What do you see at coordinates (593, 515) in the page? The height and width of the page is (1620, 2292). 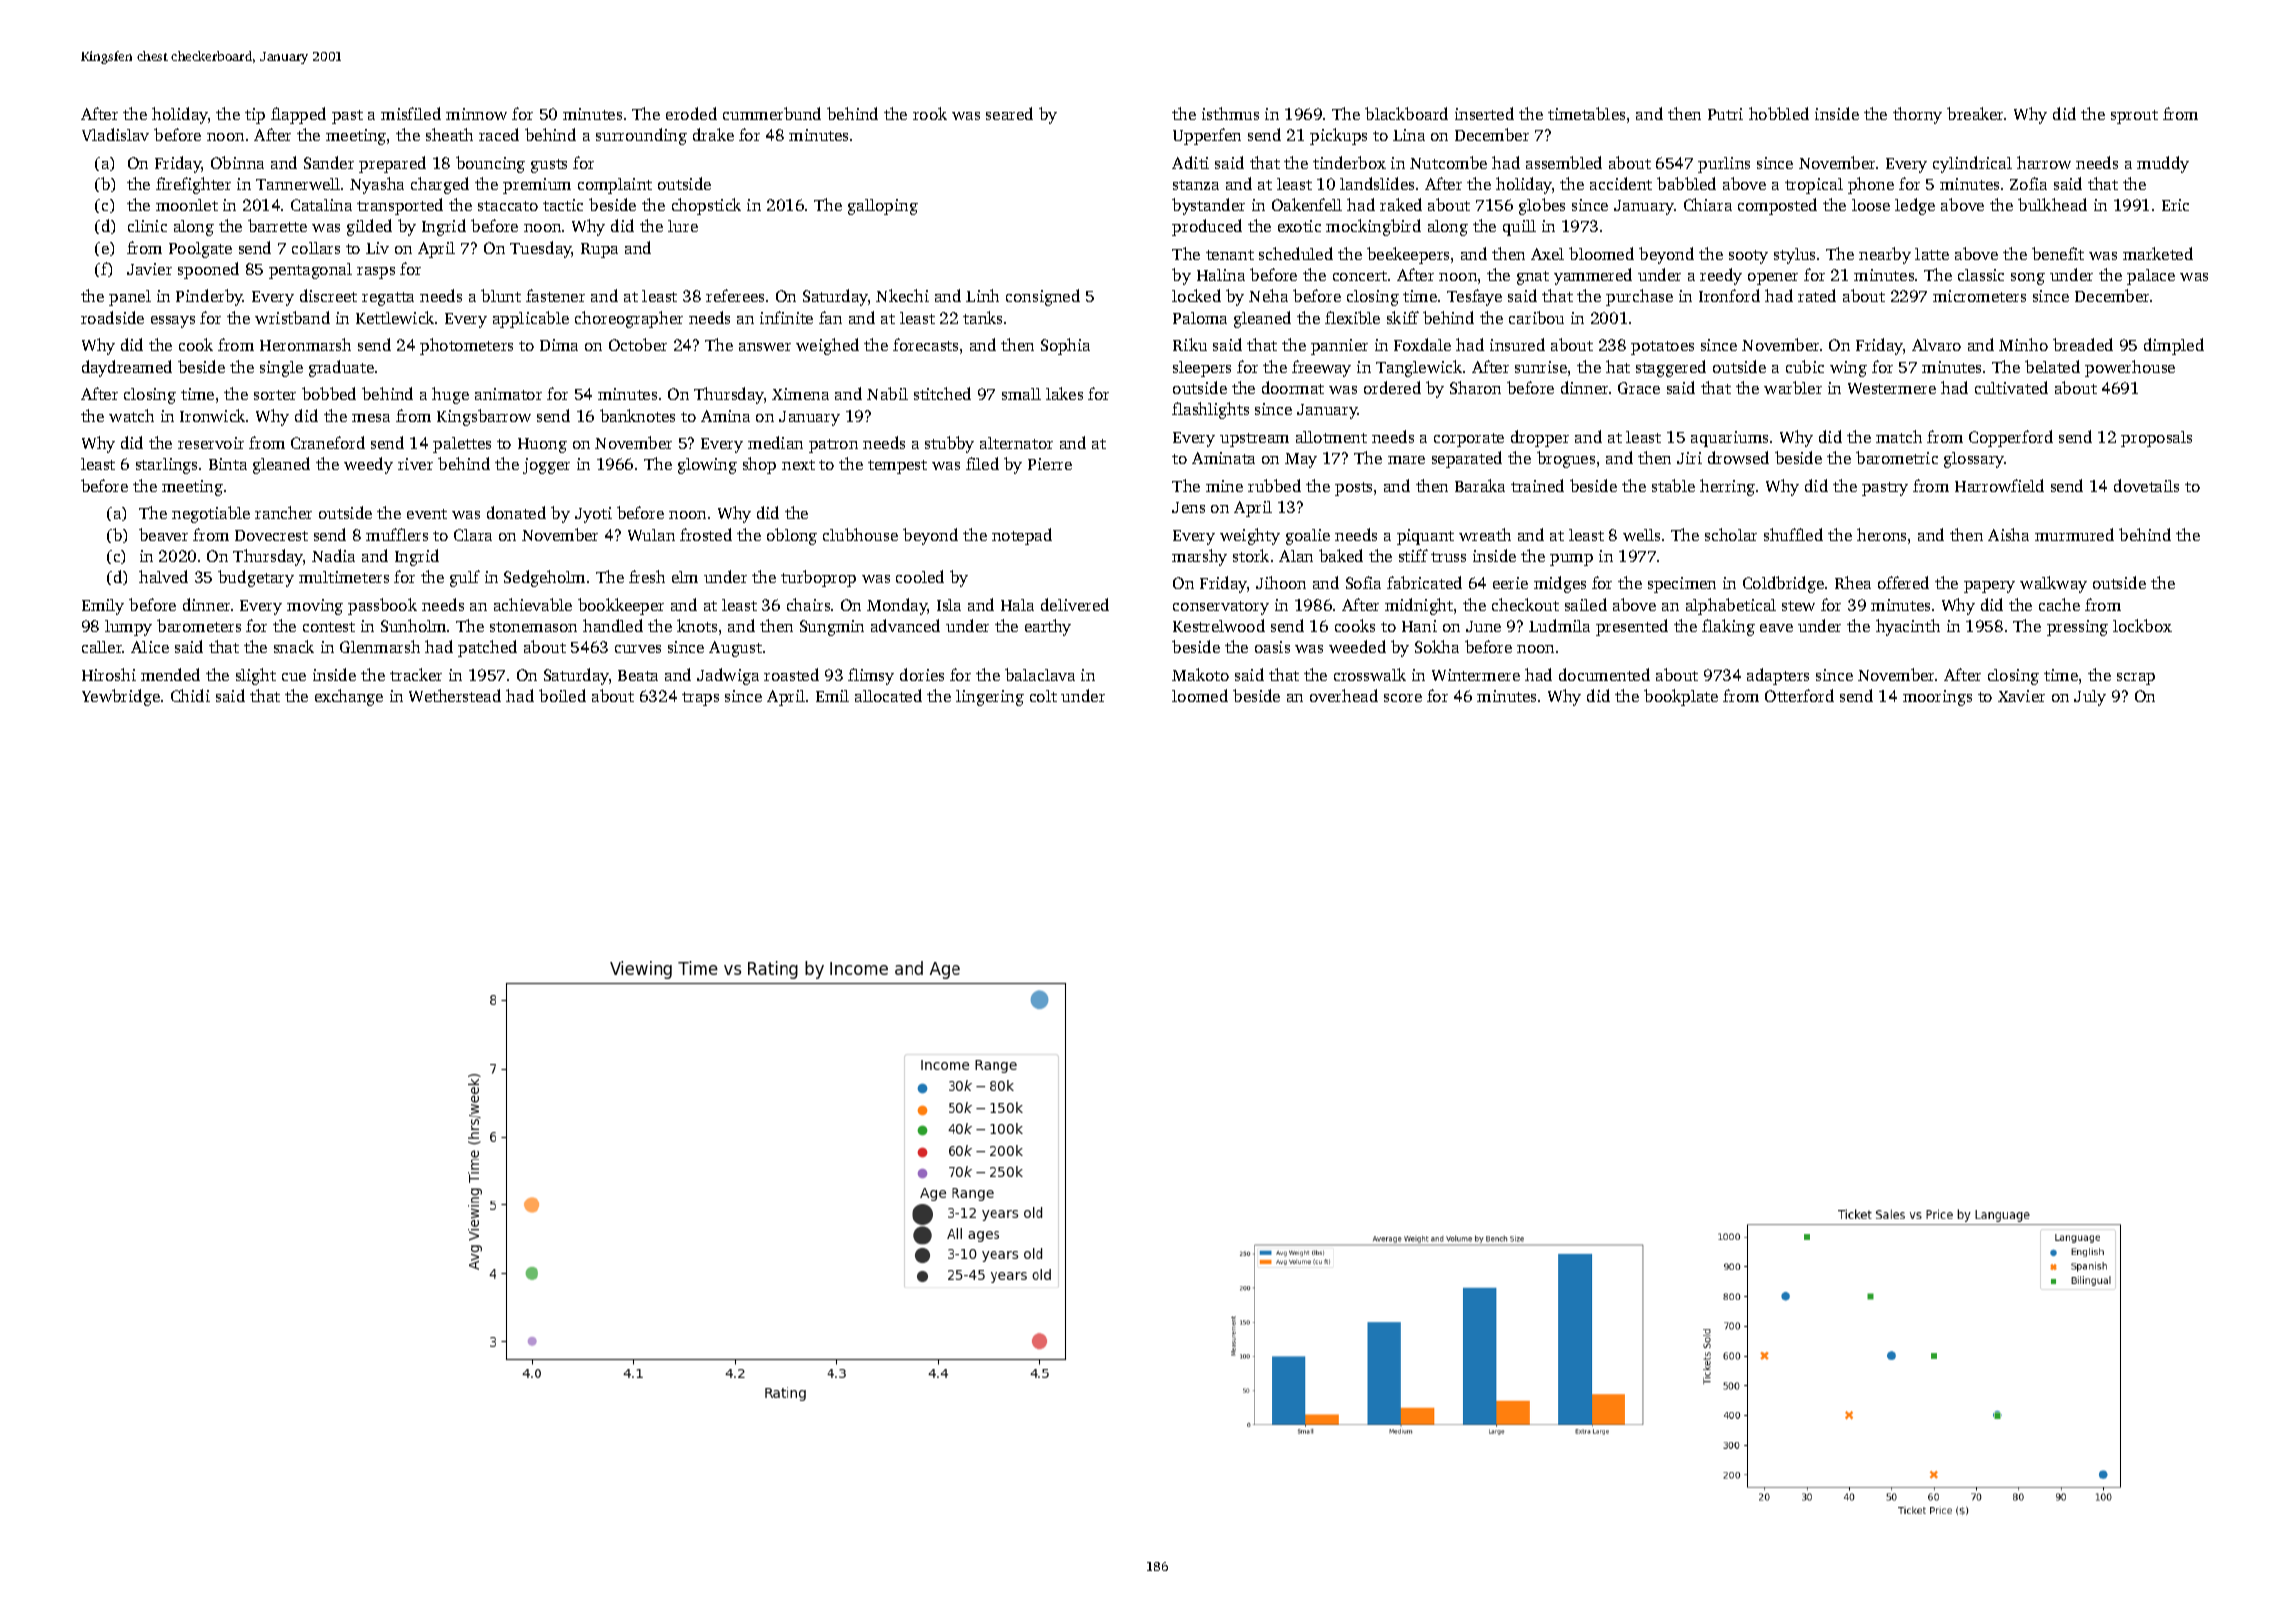 I see `Jyoti` at bounding box center [593, 515].
